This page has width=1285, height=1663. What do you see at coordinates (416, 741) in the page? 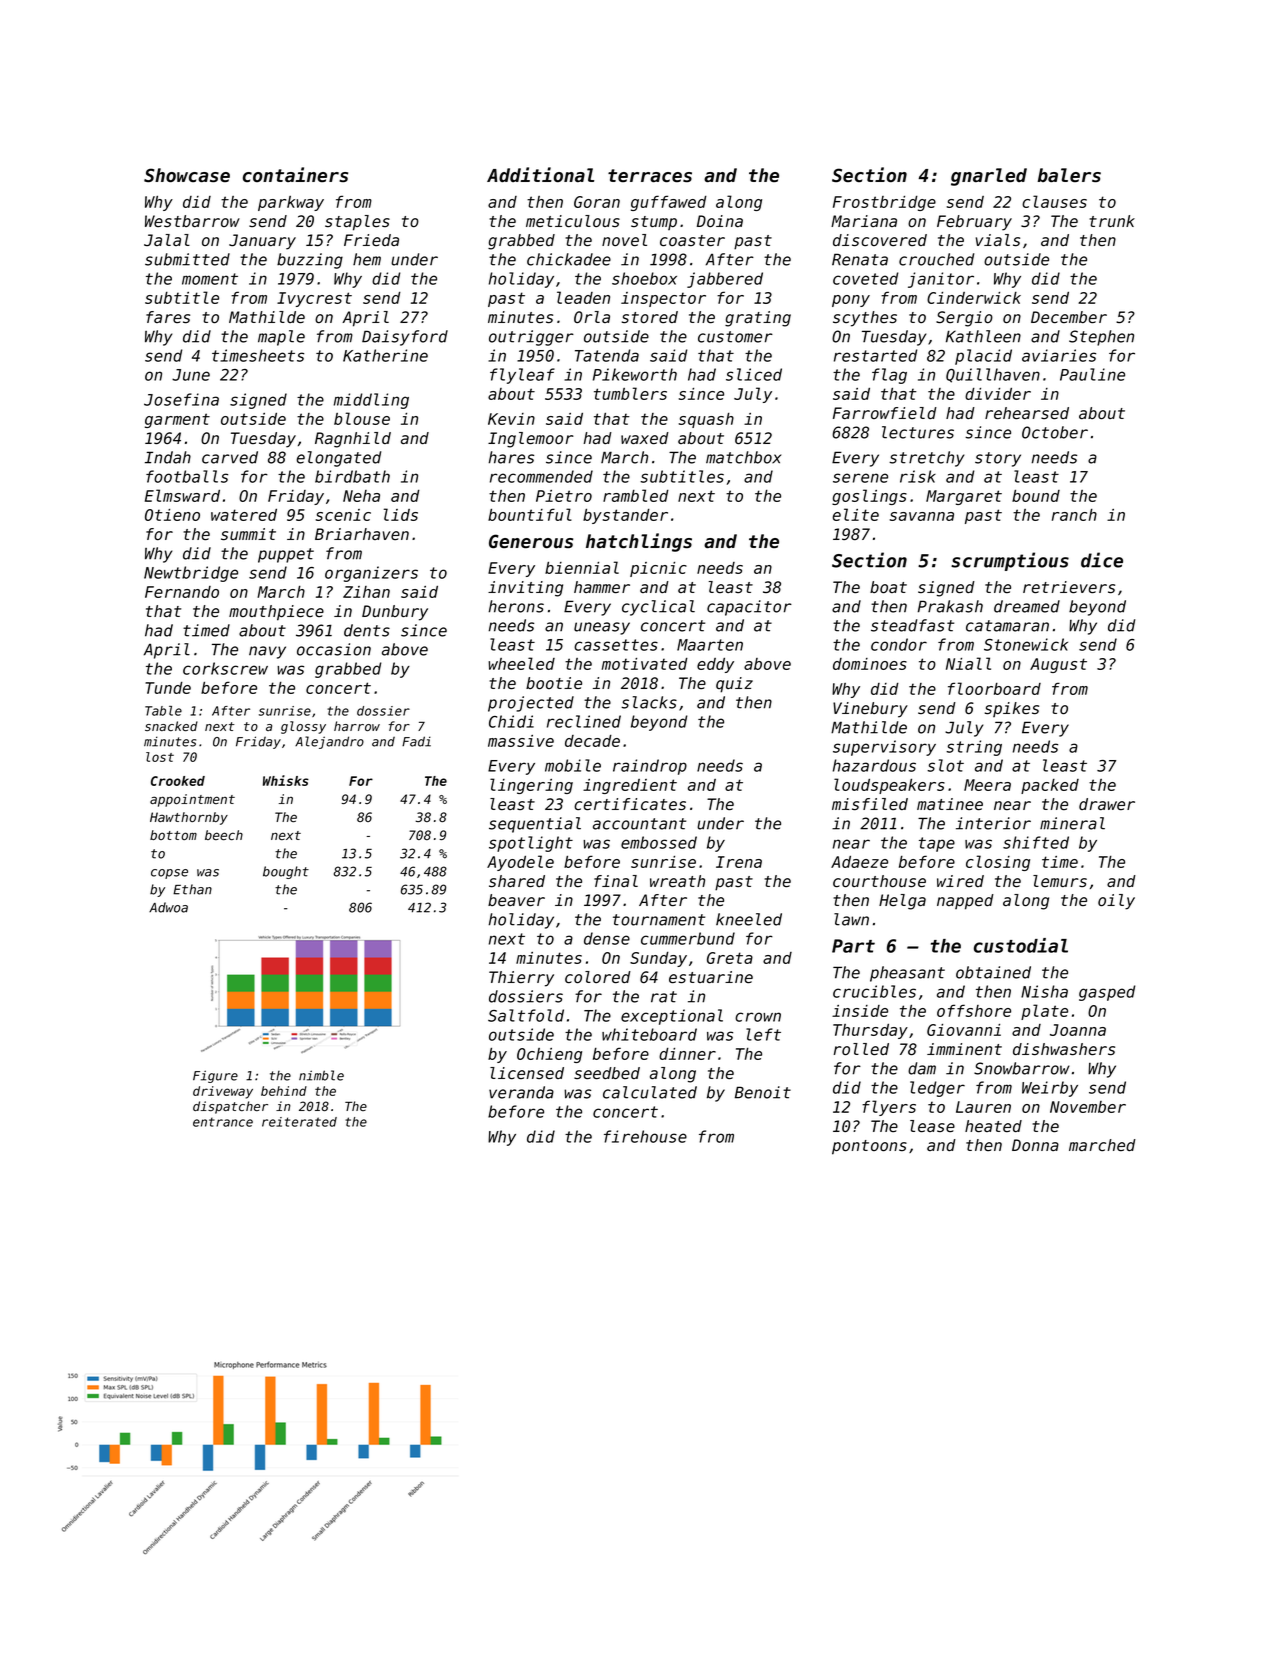
I see `Fadi` at bounding box center [416, 741].
